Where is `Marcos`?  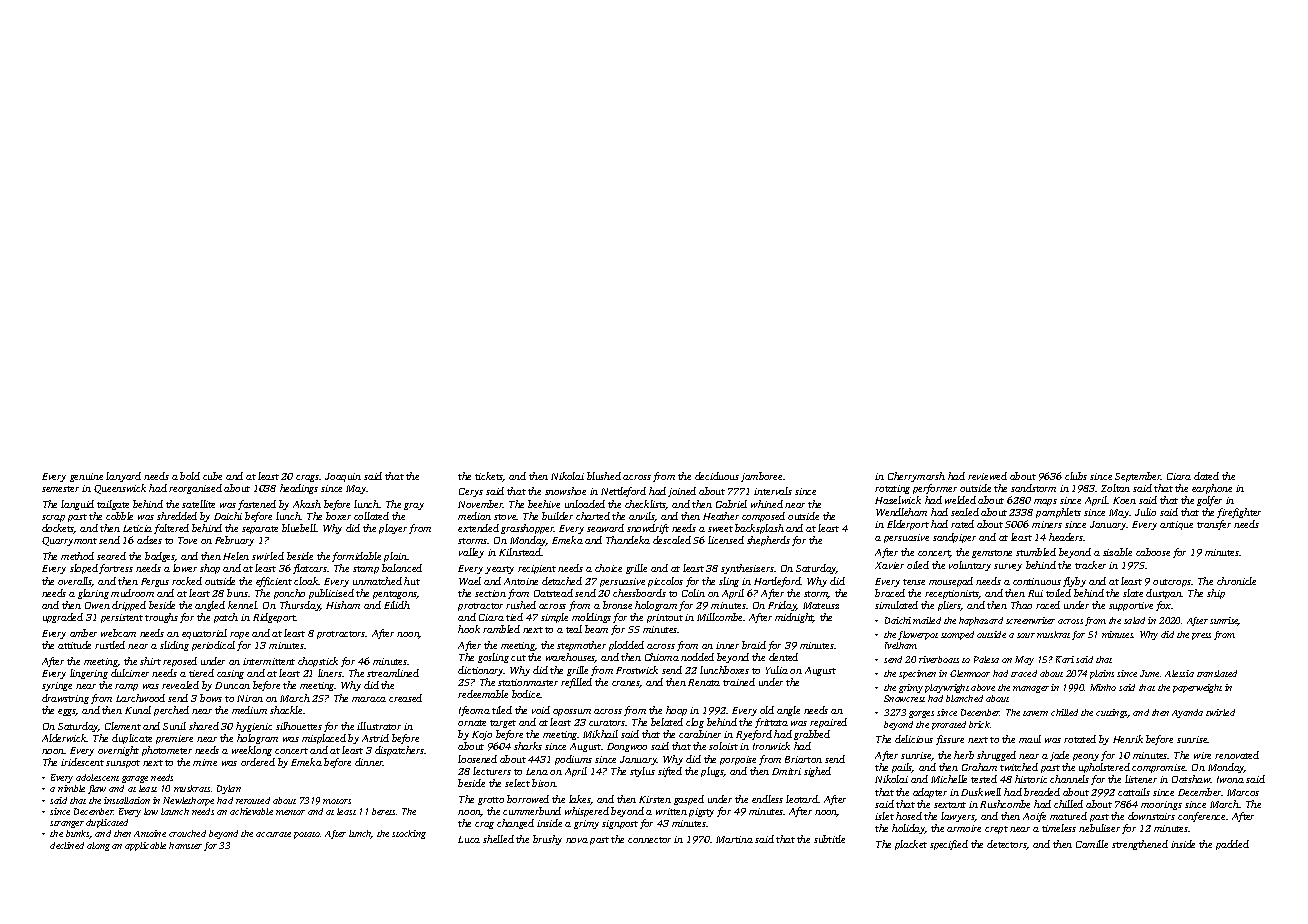
Marcos is located at coordinates (1243, 792).
